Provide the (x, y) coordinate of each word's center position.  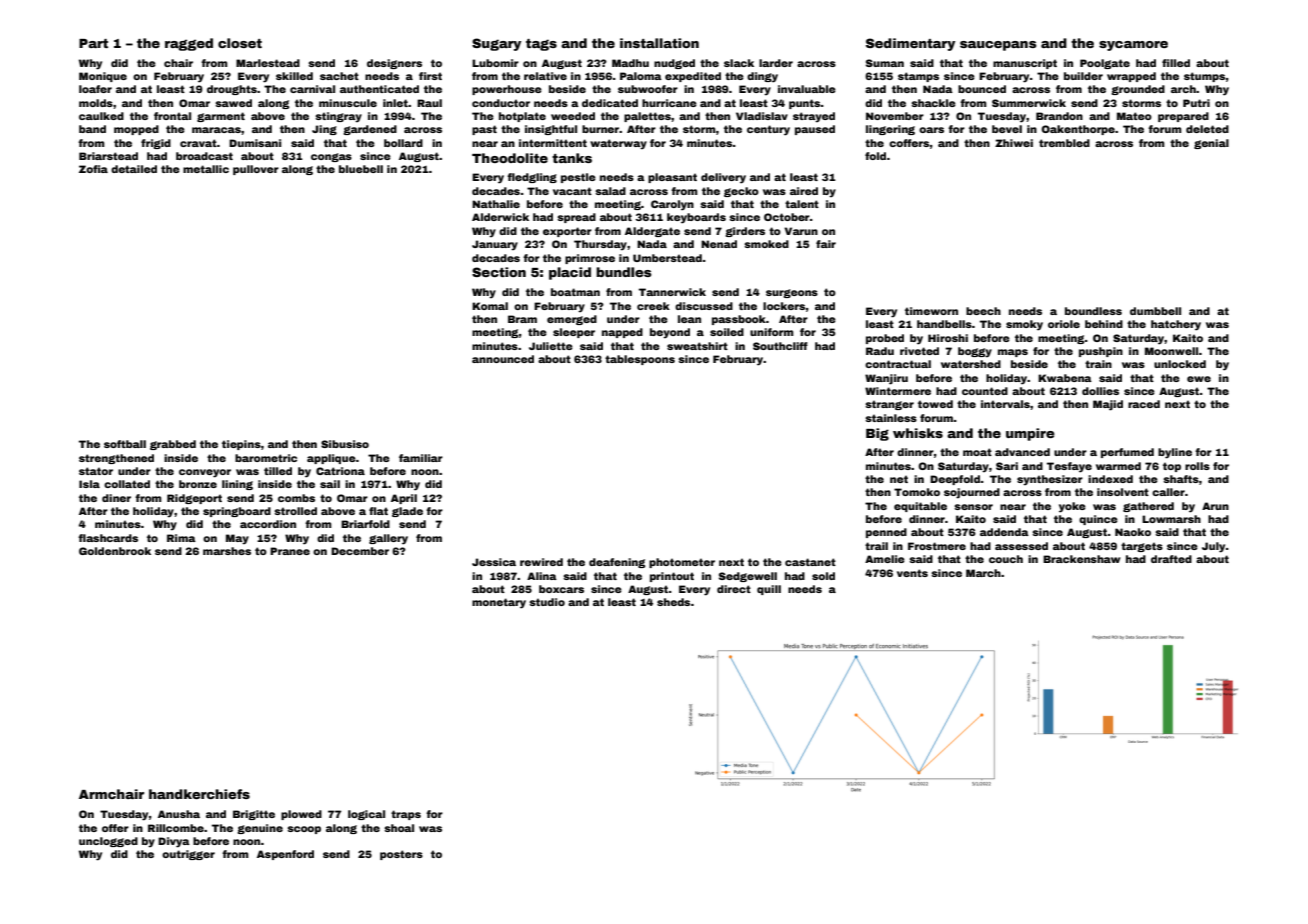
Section (499, 272)
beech (983, 311)
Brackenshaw (1082, 559)
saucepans (998, 46)
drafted (1171, 559)
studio (547, 602)
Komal (490, 306)
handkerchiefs (199, 794)
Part (93, 43)
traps (406, 815)
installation (659, 43)
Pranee (290, 551)
